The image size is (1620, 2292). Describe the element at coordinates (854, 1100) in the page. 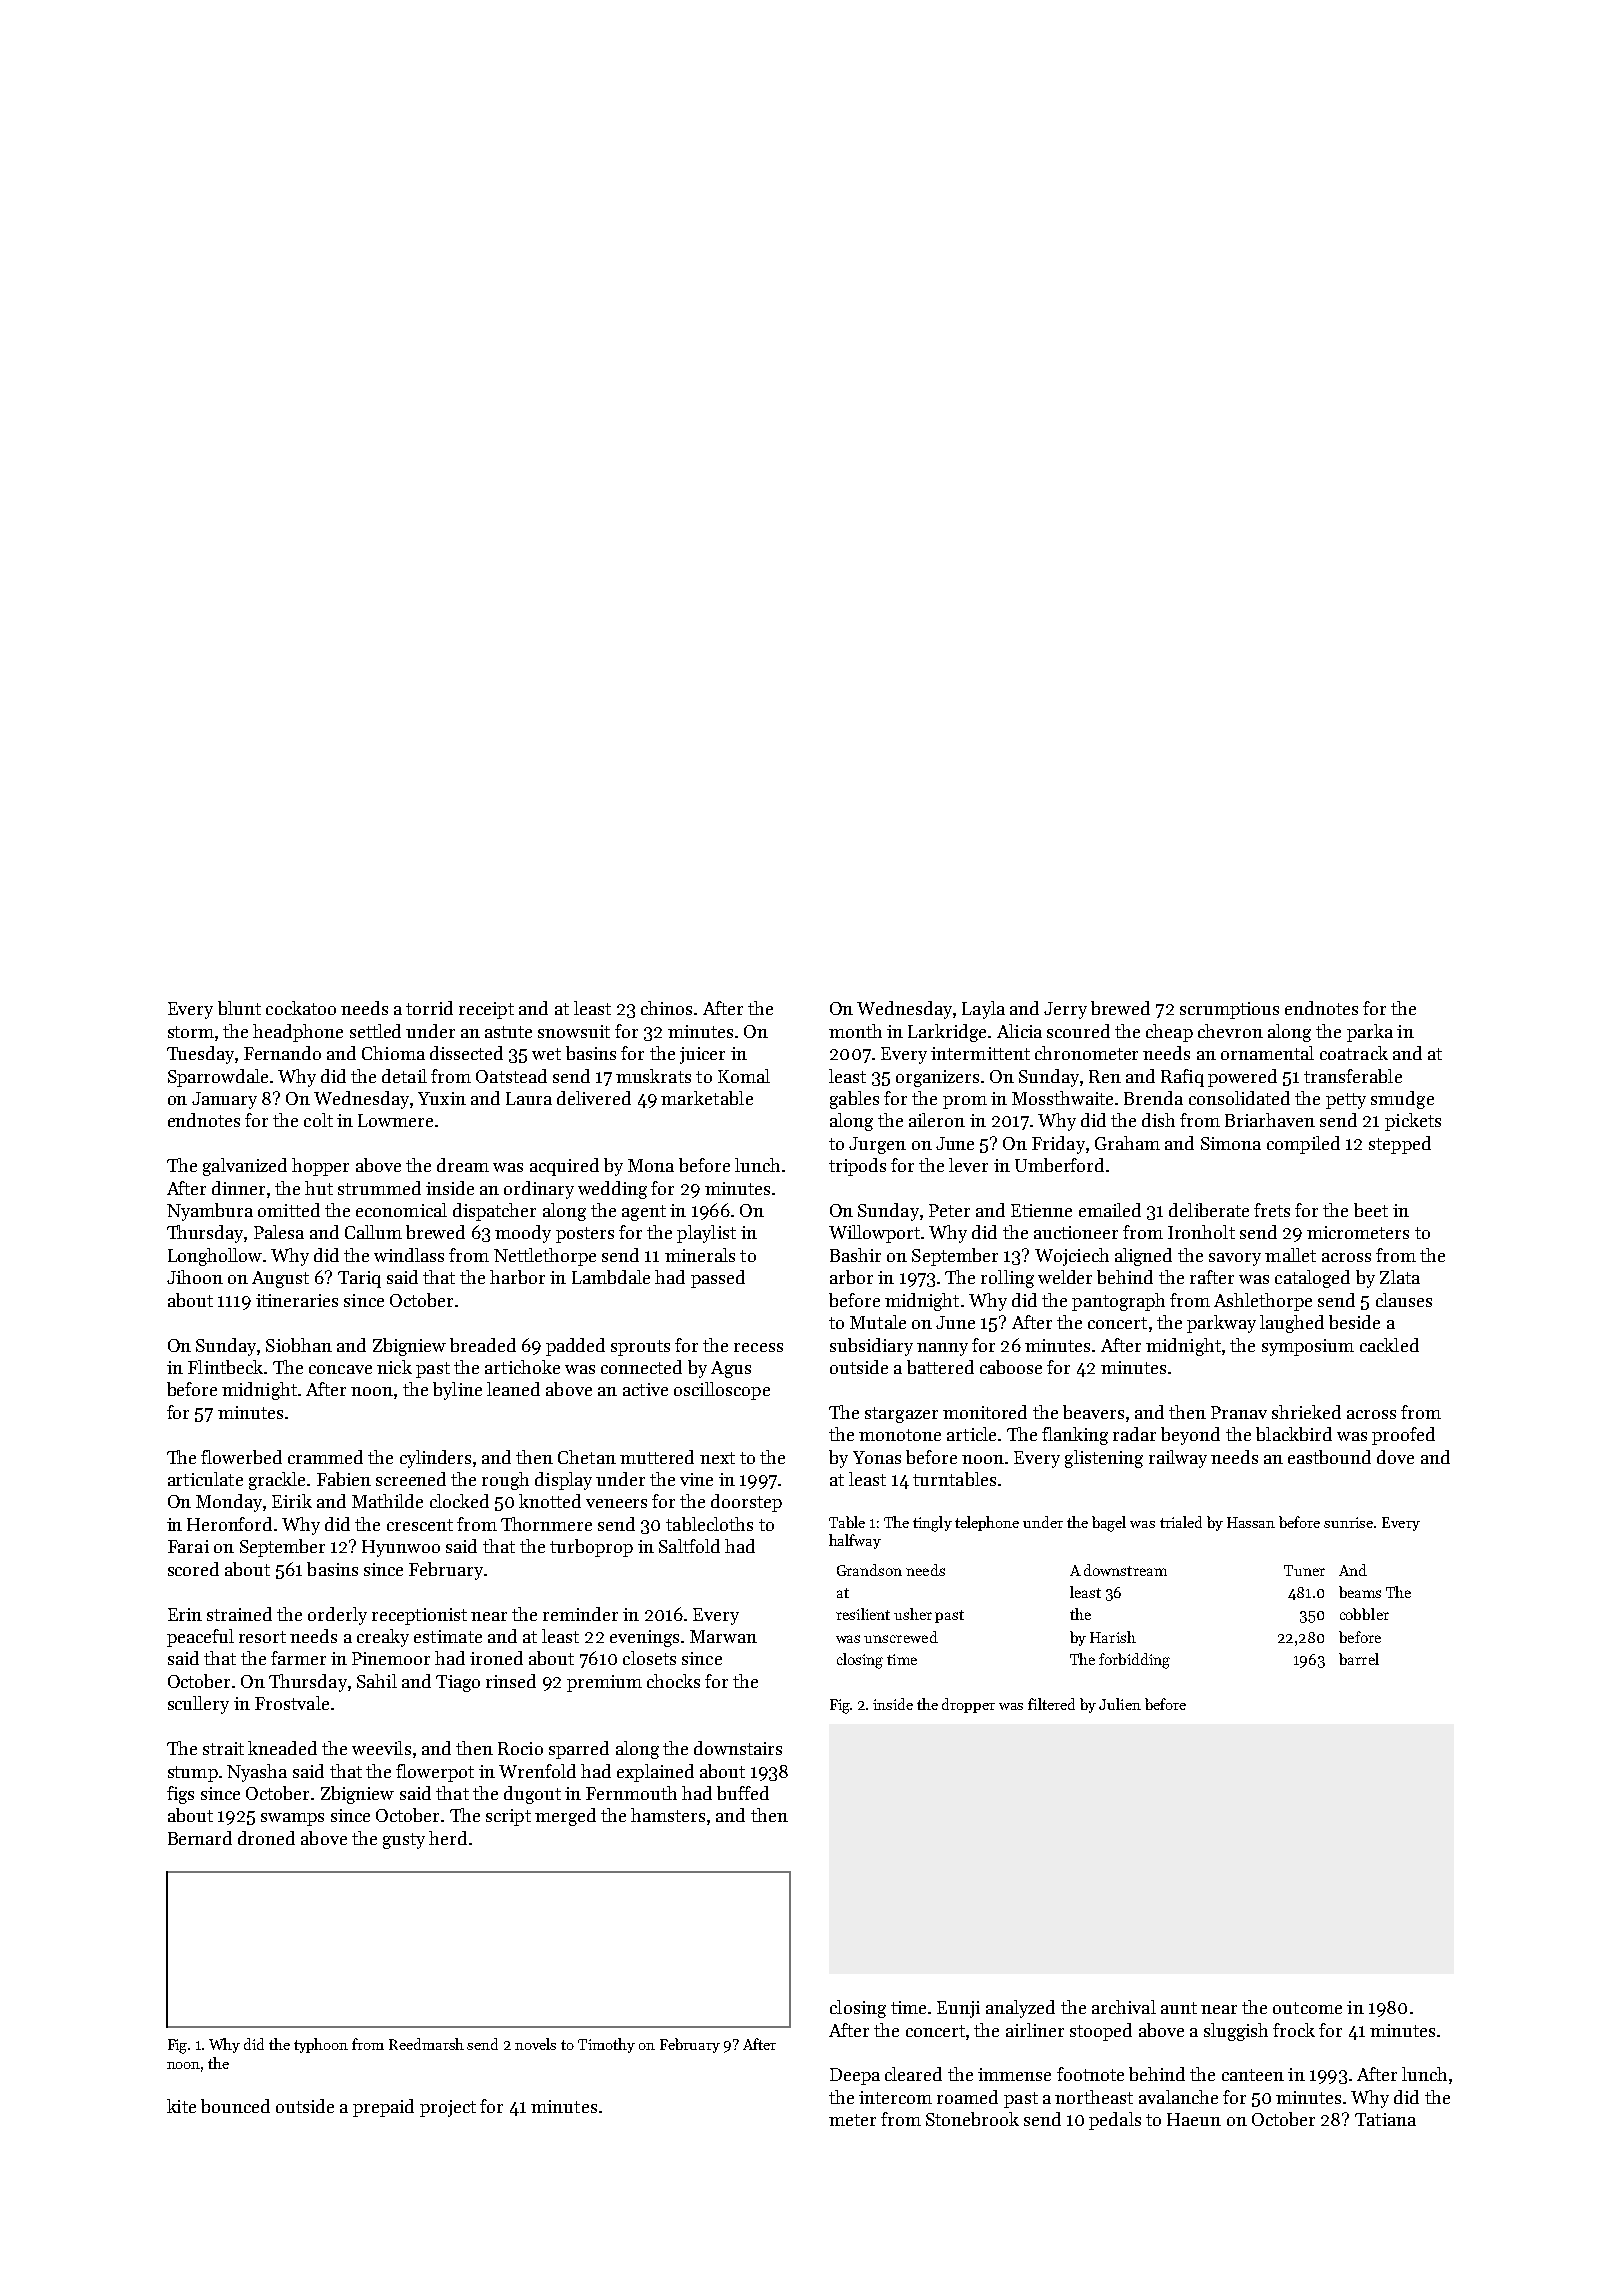

I see `gables` at that location.
